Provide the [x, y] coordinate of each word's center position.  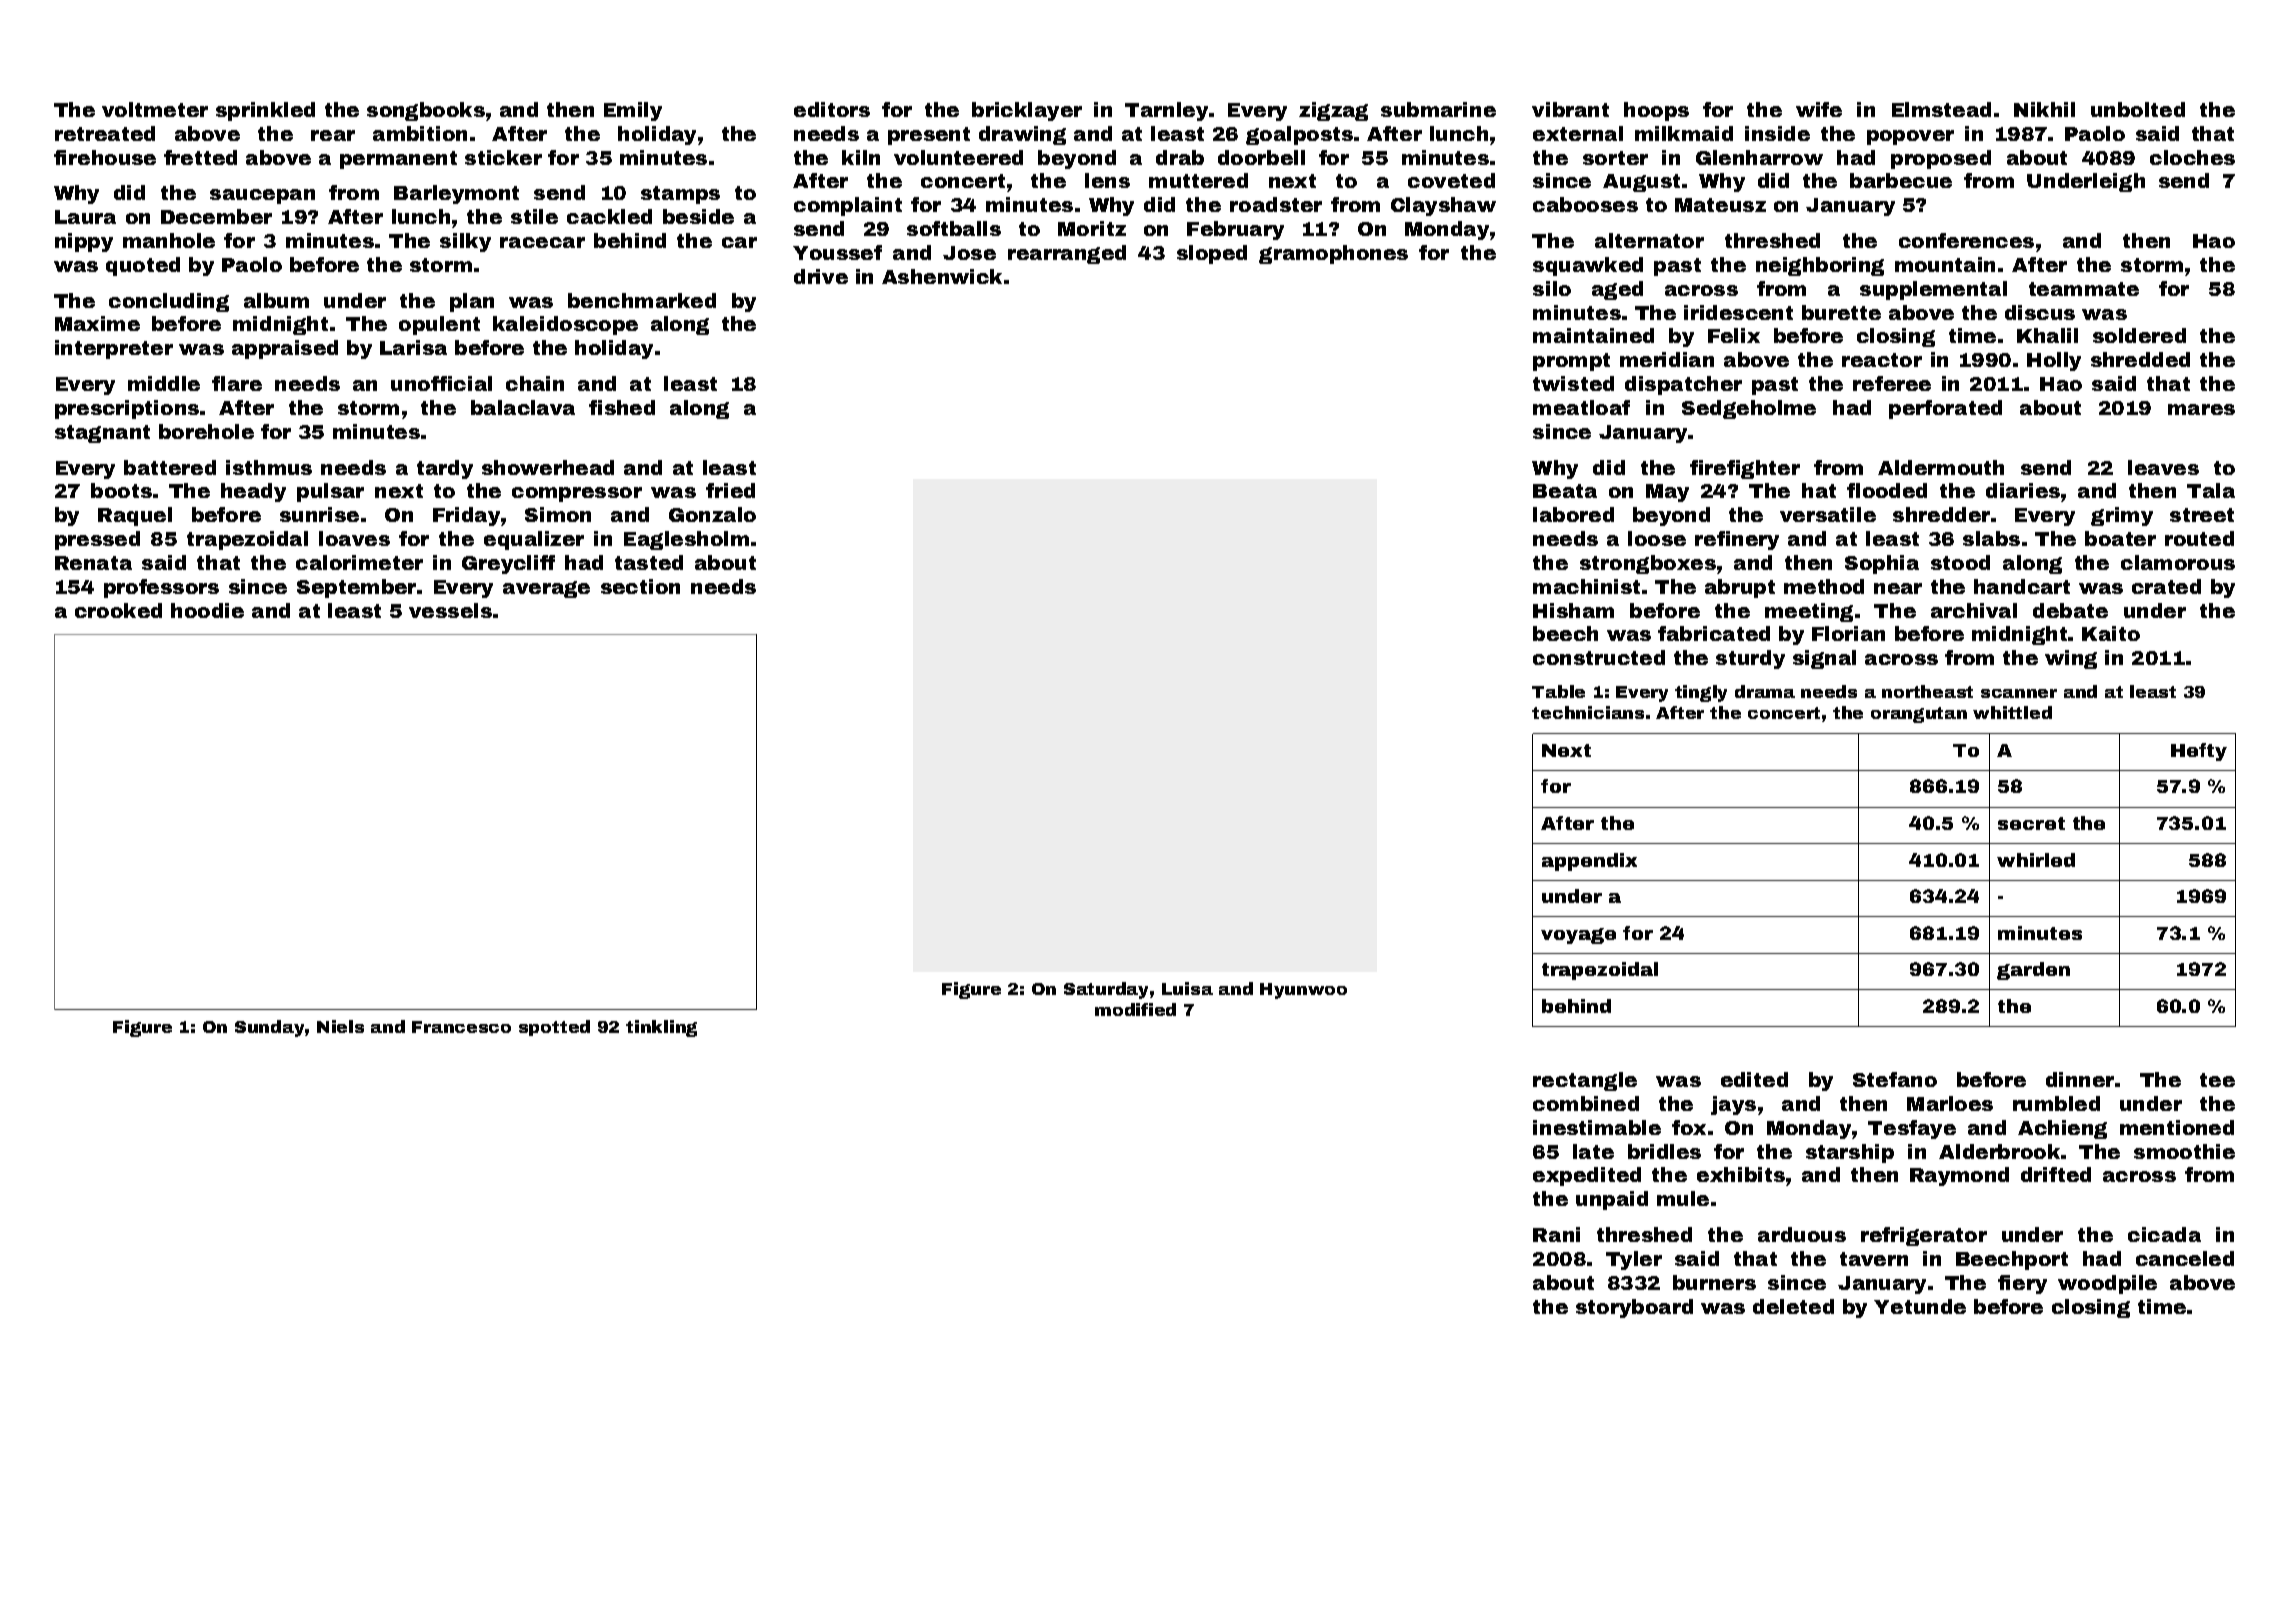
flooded [1887, 490]
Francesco [461, 1027]
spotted [554, 1028]
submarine [1438, 109]
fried [730, 490]
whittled [2012, 712]
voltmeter [155, 109]
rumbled [2056, 1103]
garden [2033, 971]
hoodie [207, 610]
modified [1135, 1009]
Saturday [1106, 990]
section [640, 586]
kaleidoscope [565, 325]
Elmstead [1941, 109]
